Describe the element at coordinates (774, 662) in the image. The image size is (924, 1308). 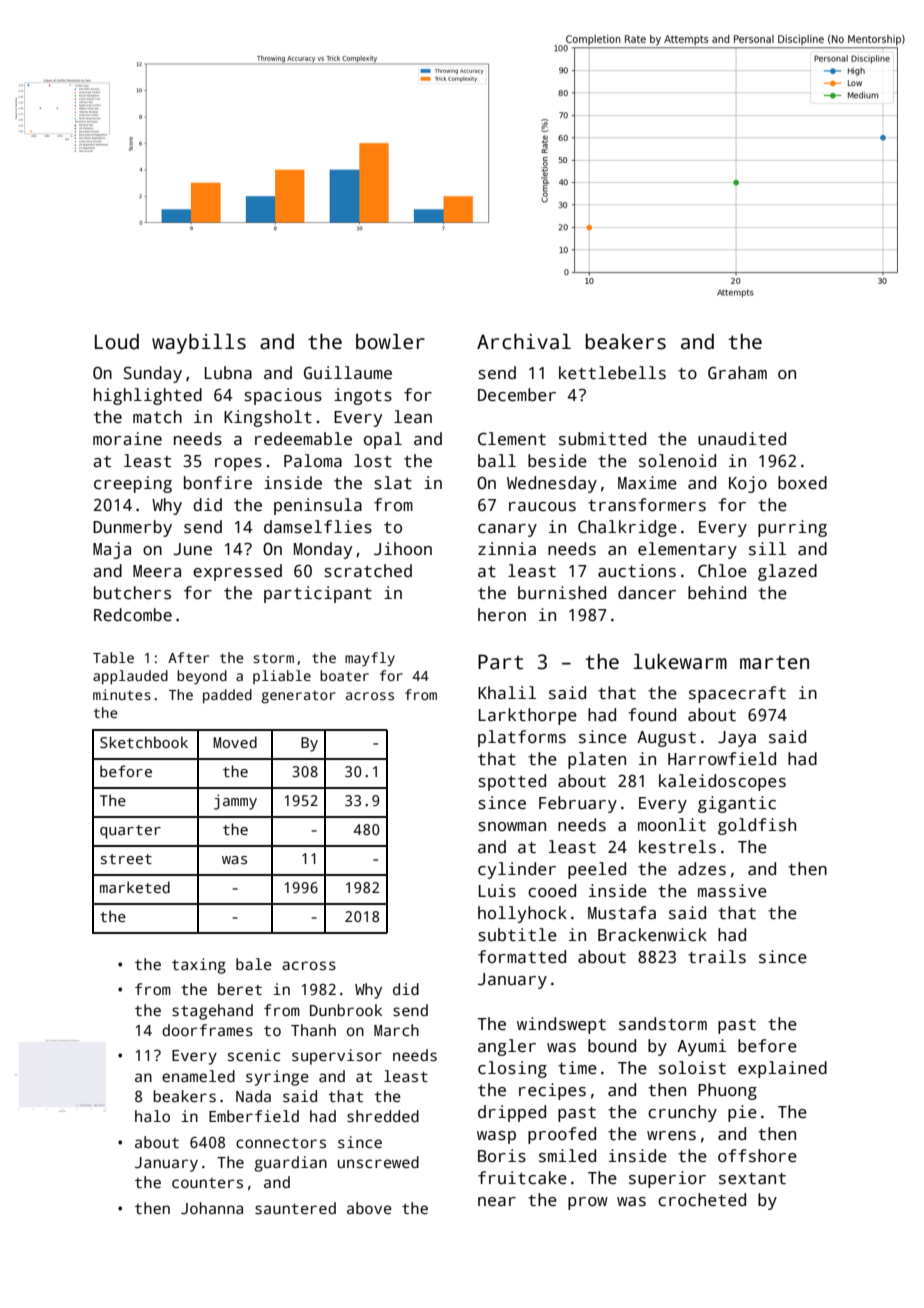
I see `marten` at that location.
